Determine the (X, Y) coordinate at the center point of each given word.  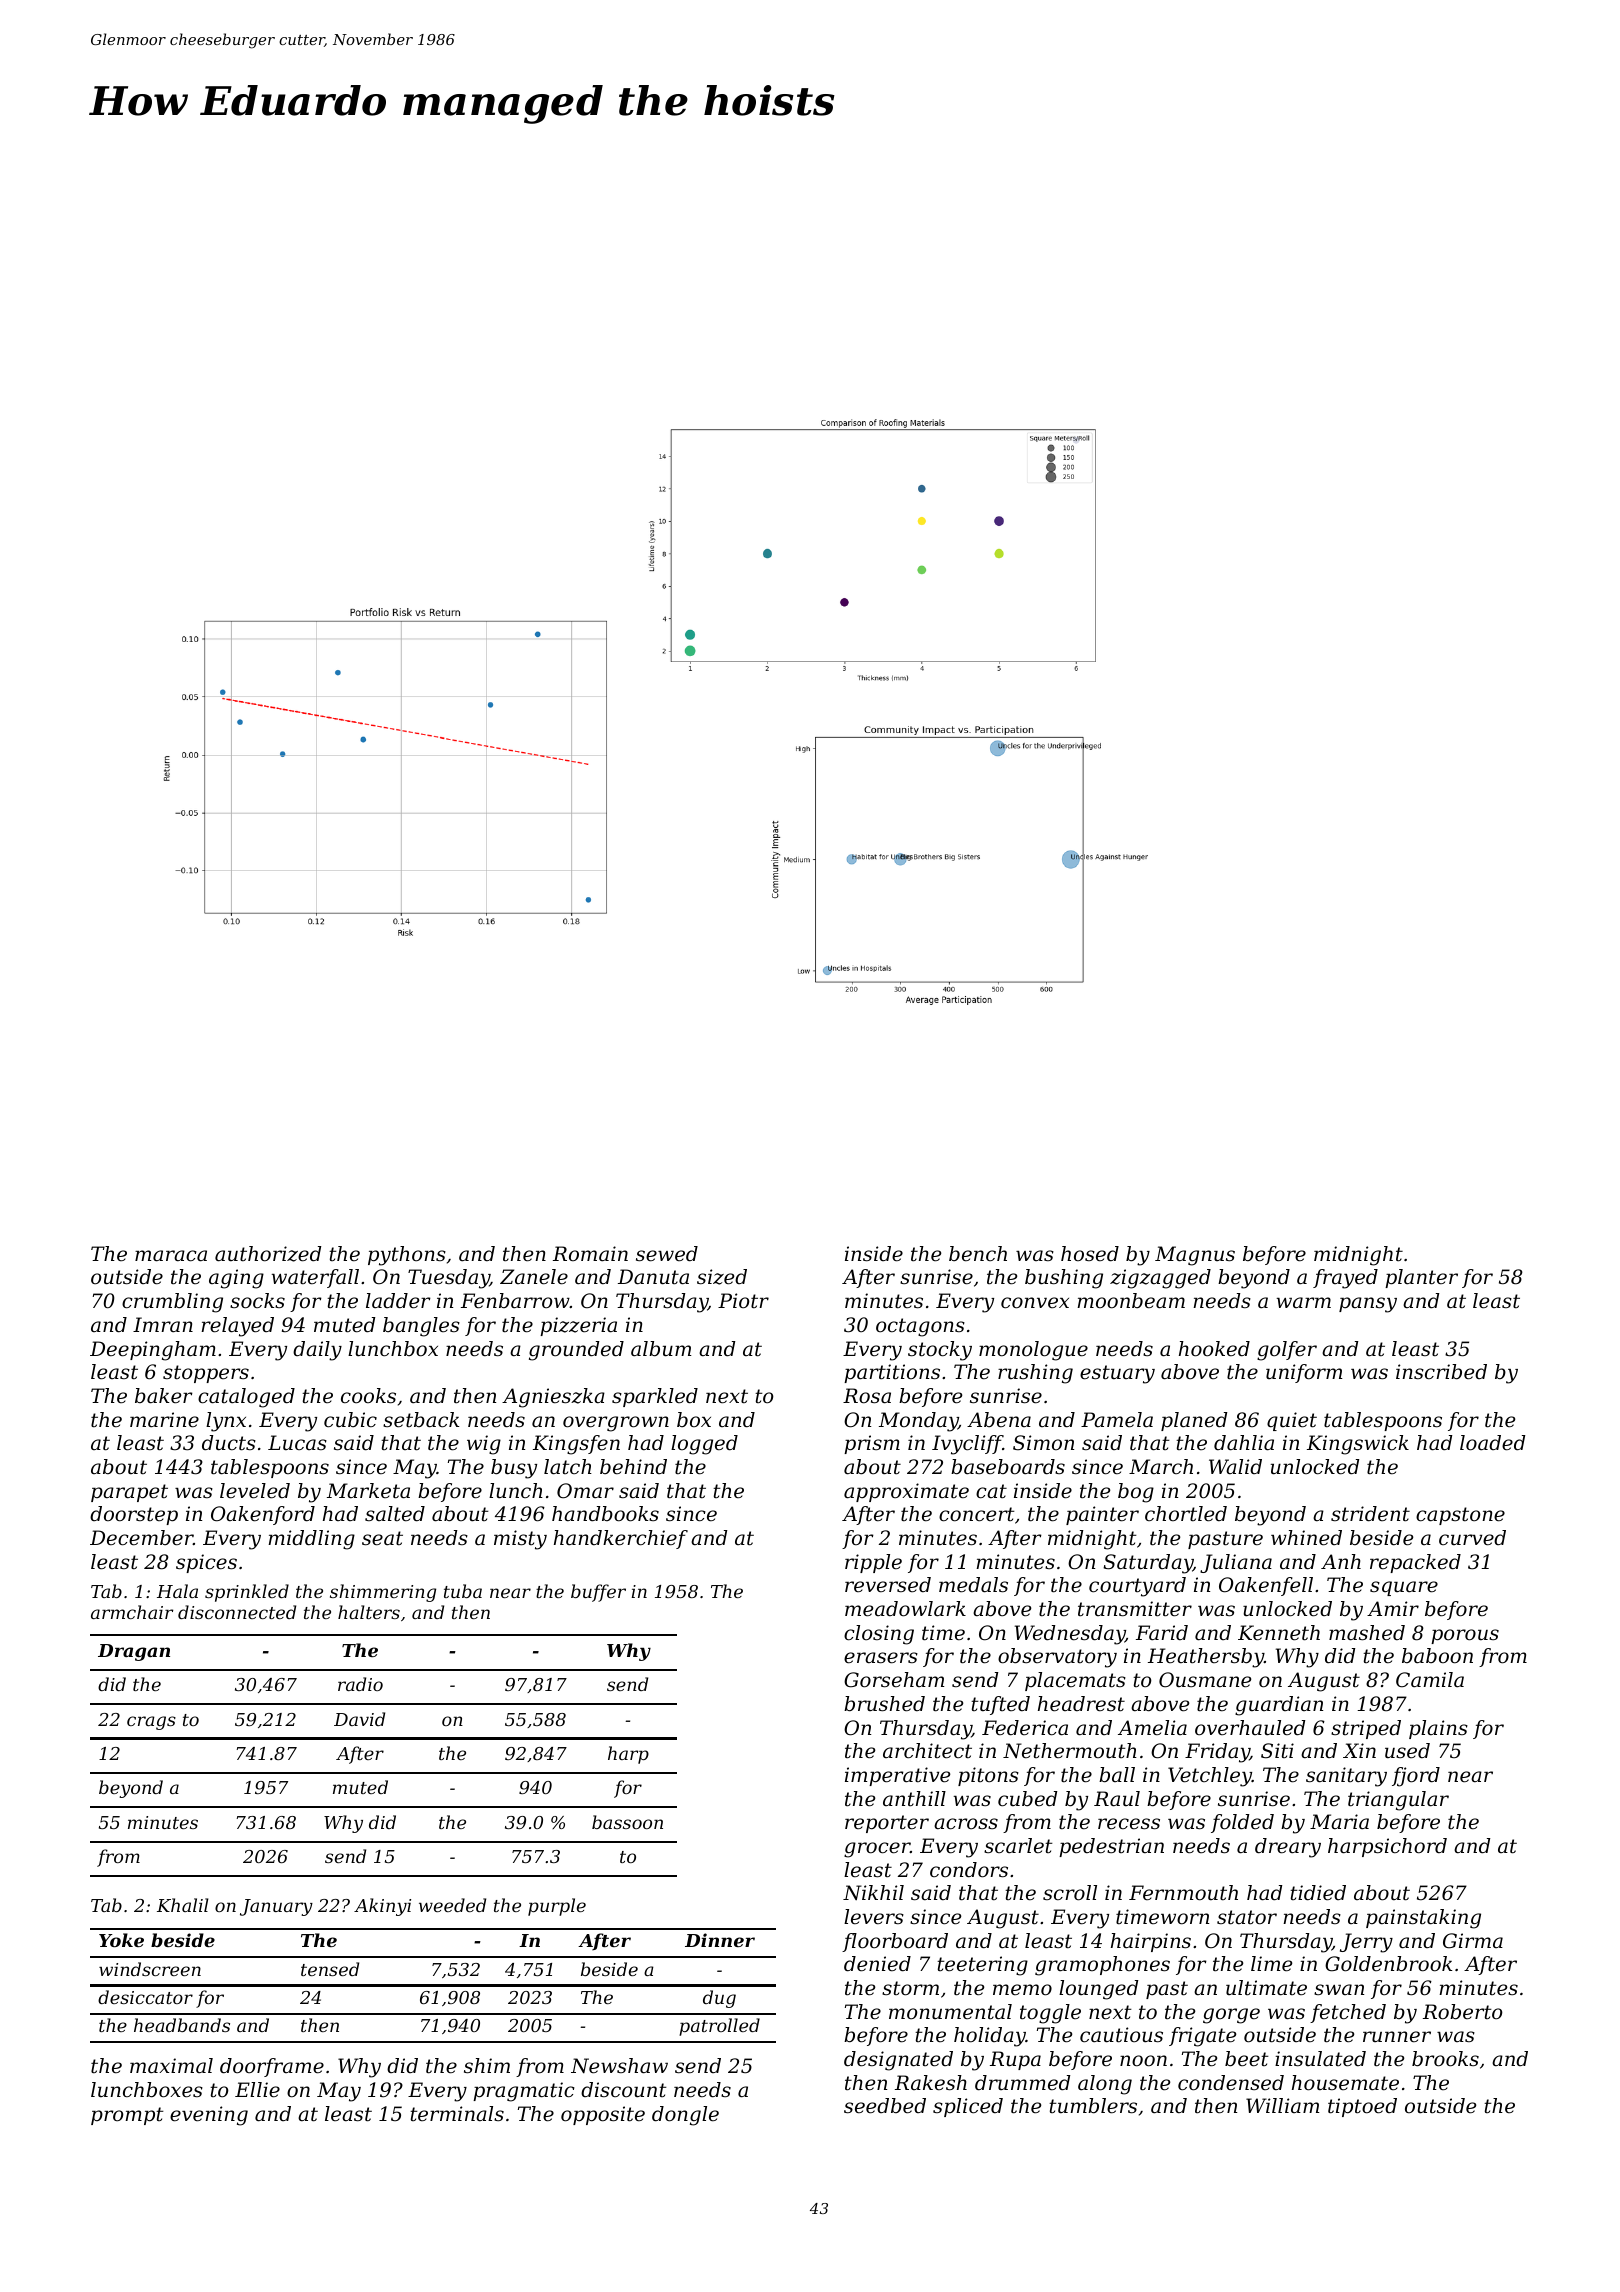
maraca (171, 1256)
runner (1397, 2037)
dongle (685, 2116)
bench (978, 1254)
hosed (1090, 1254)
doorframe (272, 2067)
